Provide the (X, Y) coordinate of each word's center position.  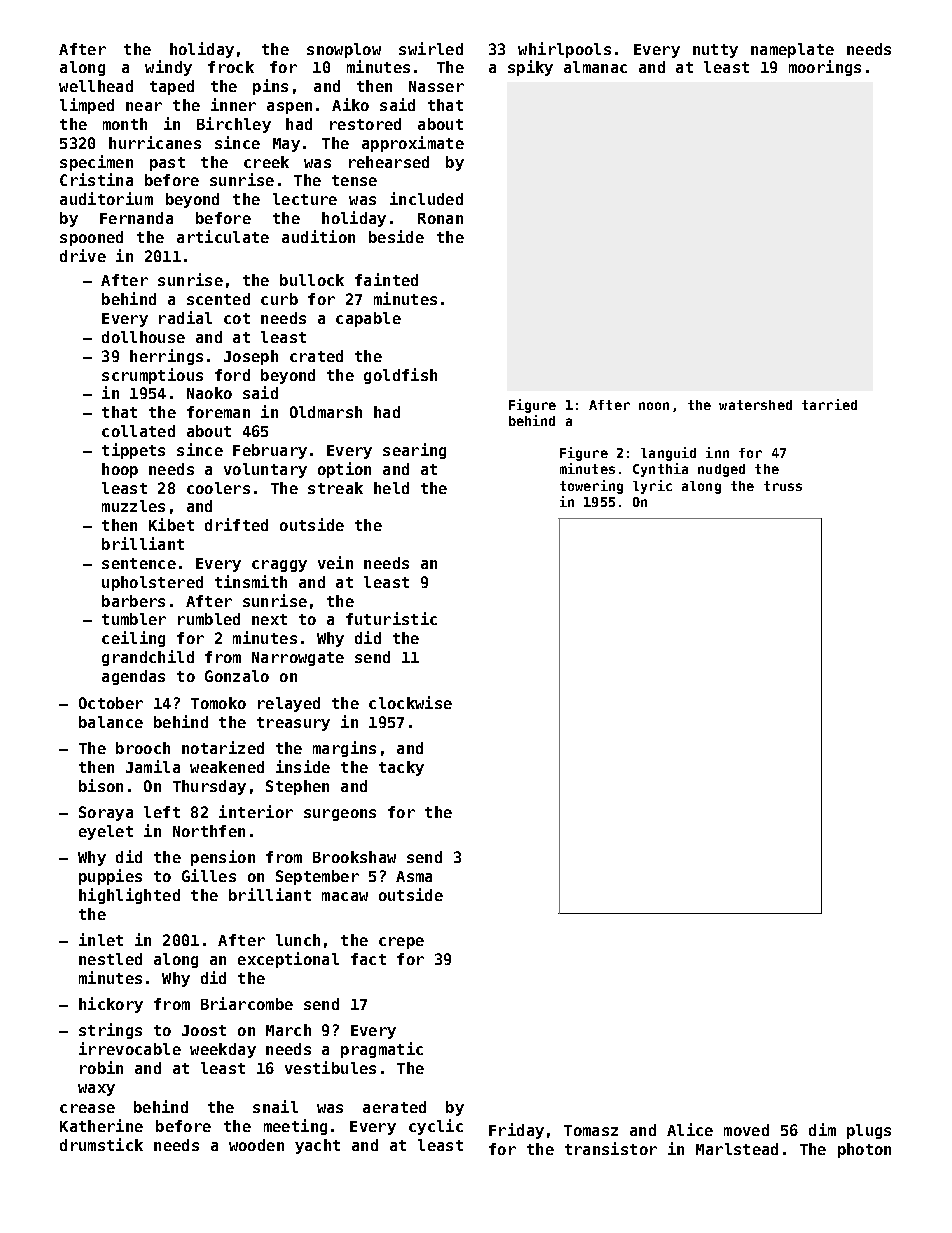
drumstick (101, 1144)
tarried (829, 404)
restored (365, 124)
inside (303, 766)
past (167, 164)
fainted (386, 279)
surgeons (340, 815)
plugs (869, 1131)
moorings (825, 68)
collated (138, 431)
